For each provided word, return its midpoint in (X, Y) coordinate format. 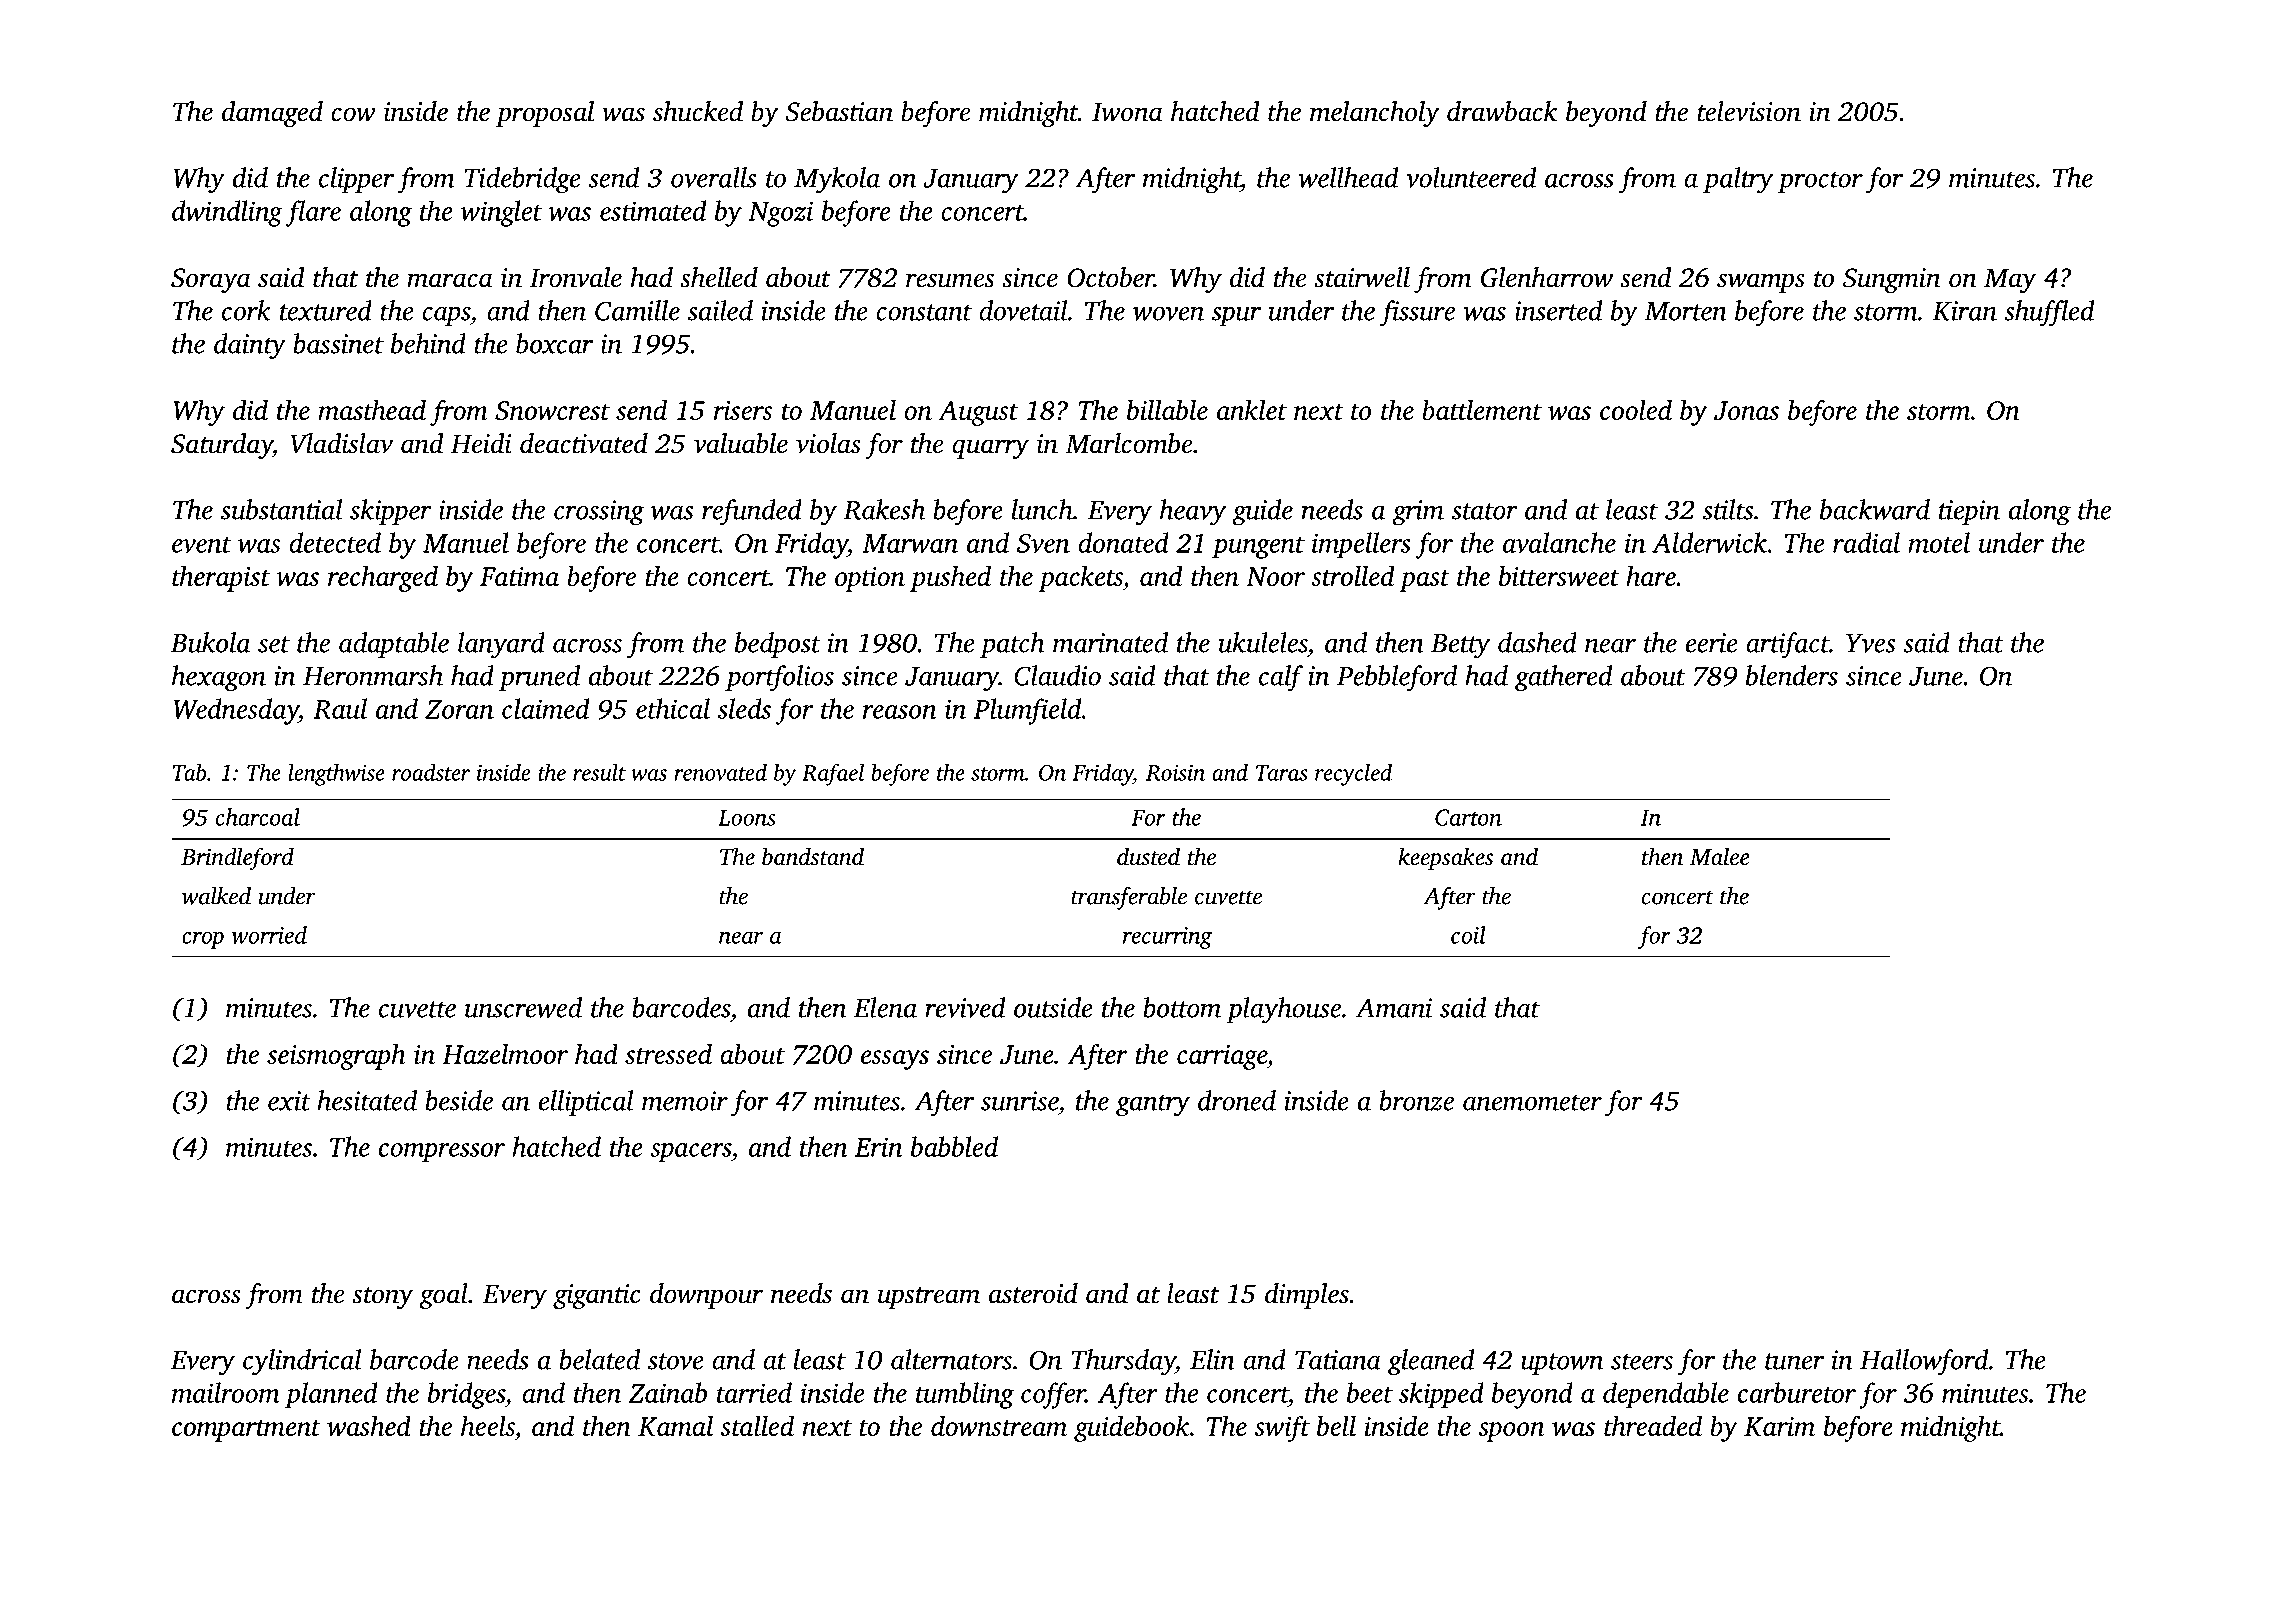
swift (1282, 1428)
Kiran (1964, 311)
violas (828, 443)
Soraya (211, 280)
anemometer (1532, 1102)
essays (895, 1060)
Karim (1779, 1426)
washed (369, 1425)
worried (269, 935)
